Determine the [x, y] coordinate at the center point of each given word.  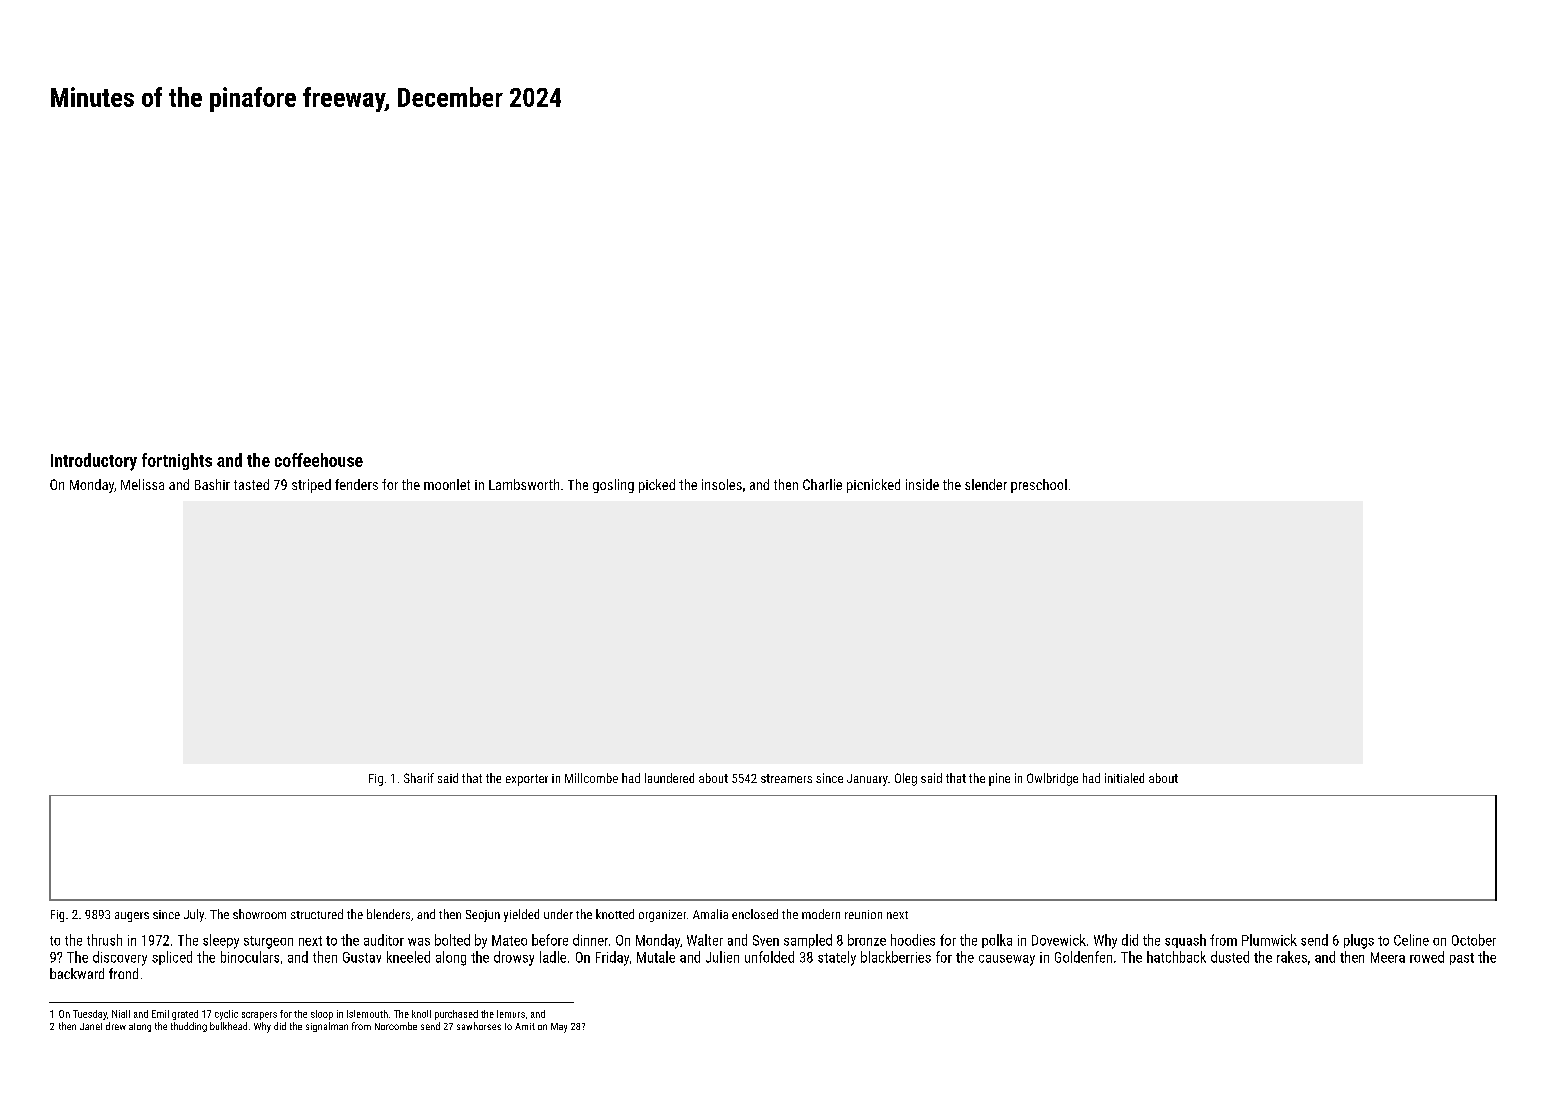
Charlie [822, 484]
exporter [527, 780]
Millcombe [591, 778]
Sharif [419, 778]
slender [986, 484]
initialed [1124, 778]
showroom [259, 914]
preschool [1039, 486]
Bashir [212, 484]
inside [922, 484]
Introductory [94, 462]
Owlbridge [1052, 779]
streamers [786, 778]
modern [821, 914]
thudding [189, 1027]
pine [999, 779]
